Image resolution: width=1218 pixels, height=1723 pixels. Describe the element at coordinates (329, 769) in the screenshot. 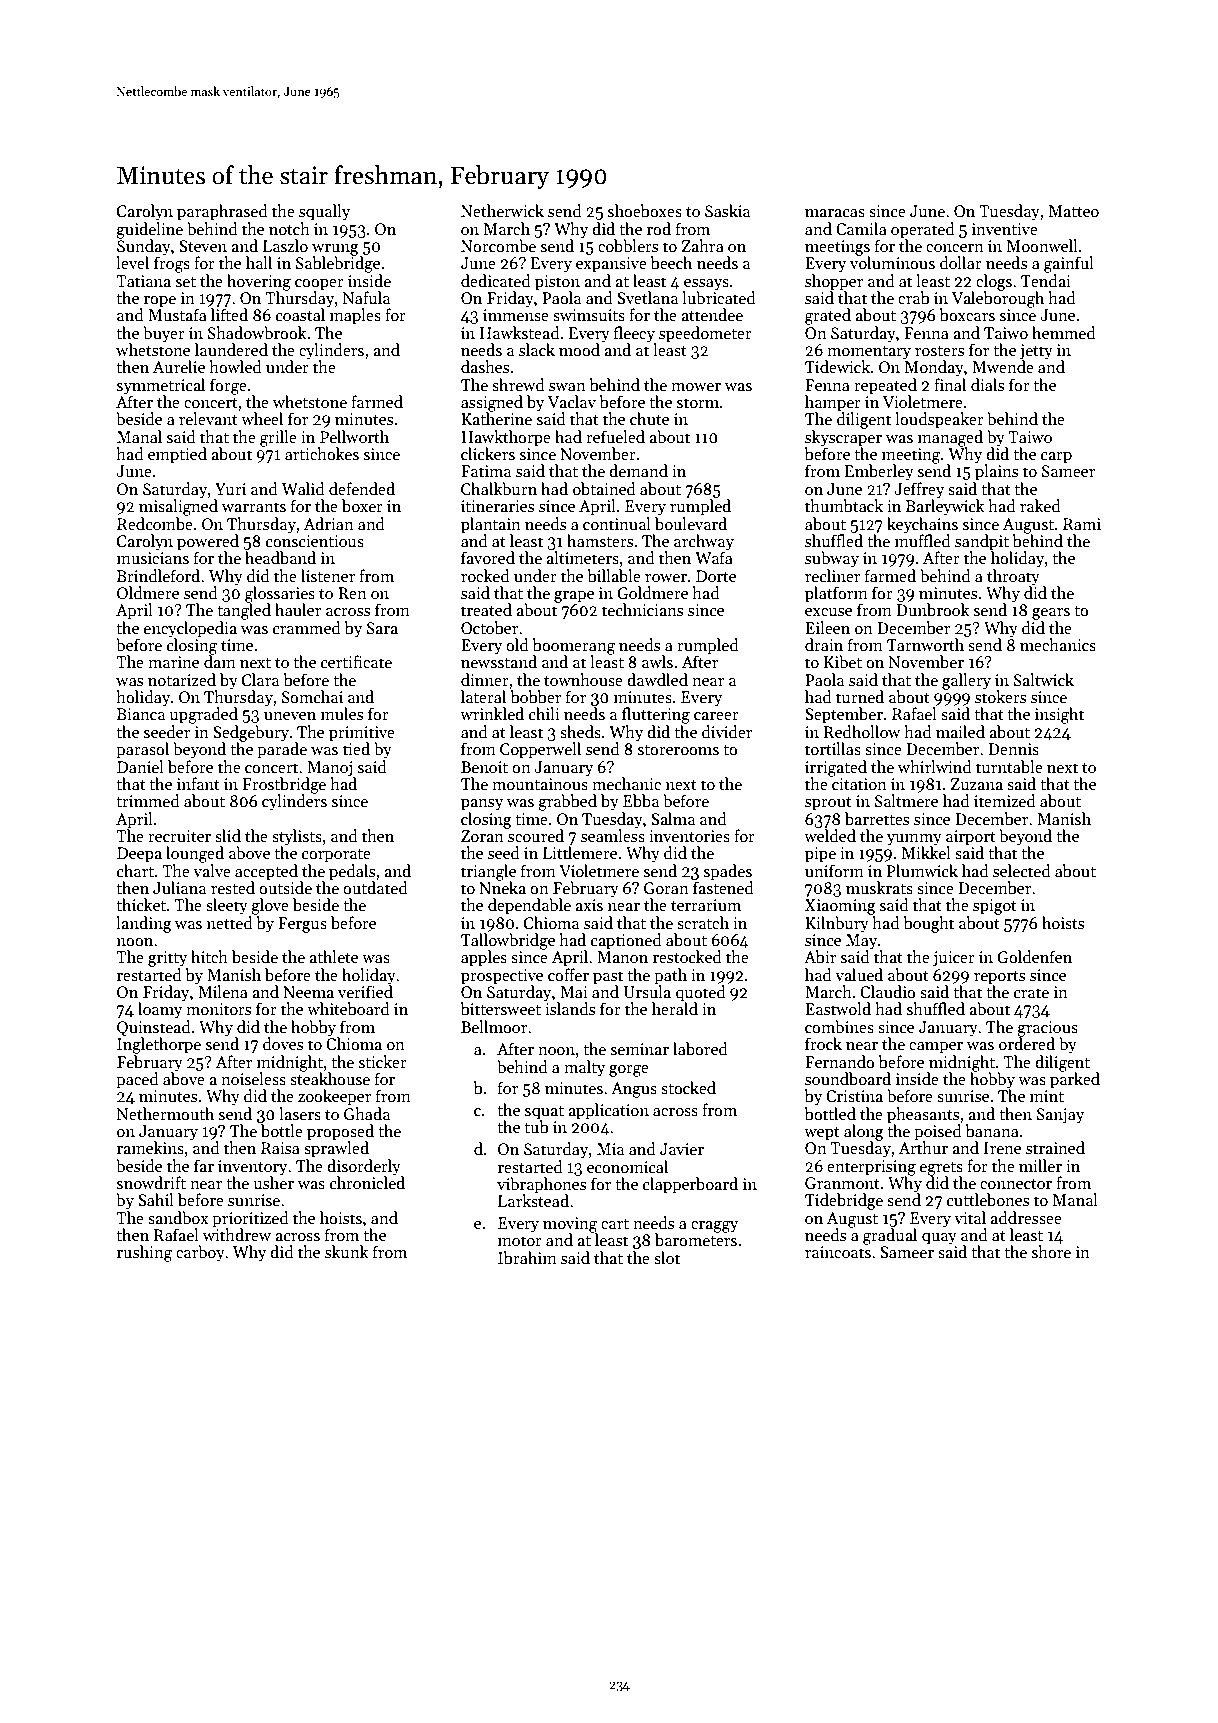

I see `Manoj` at that location.
